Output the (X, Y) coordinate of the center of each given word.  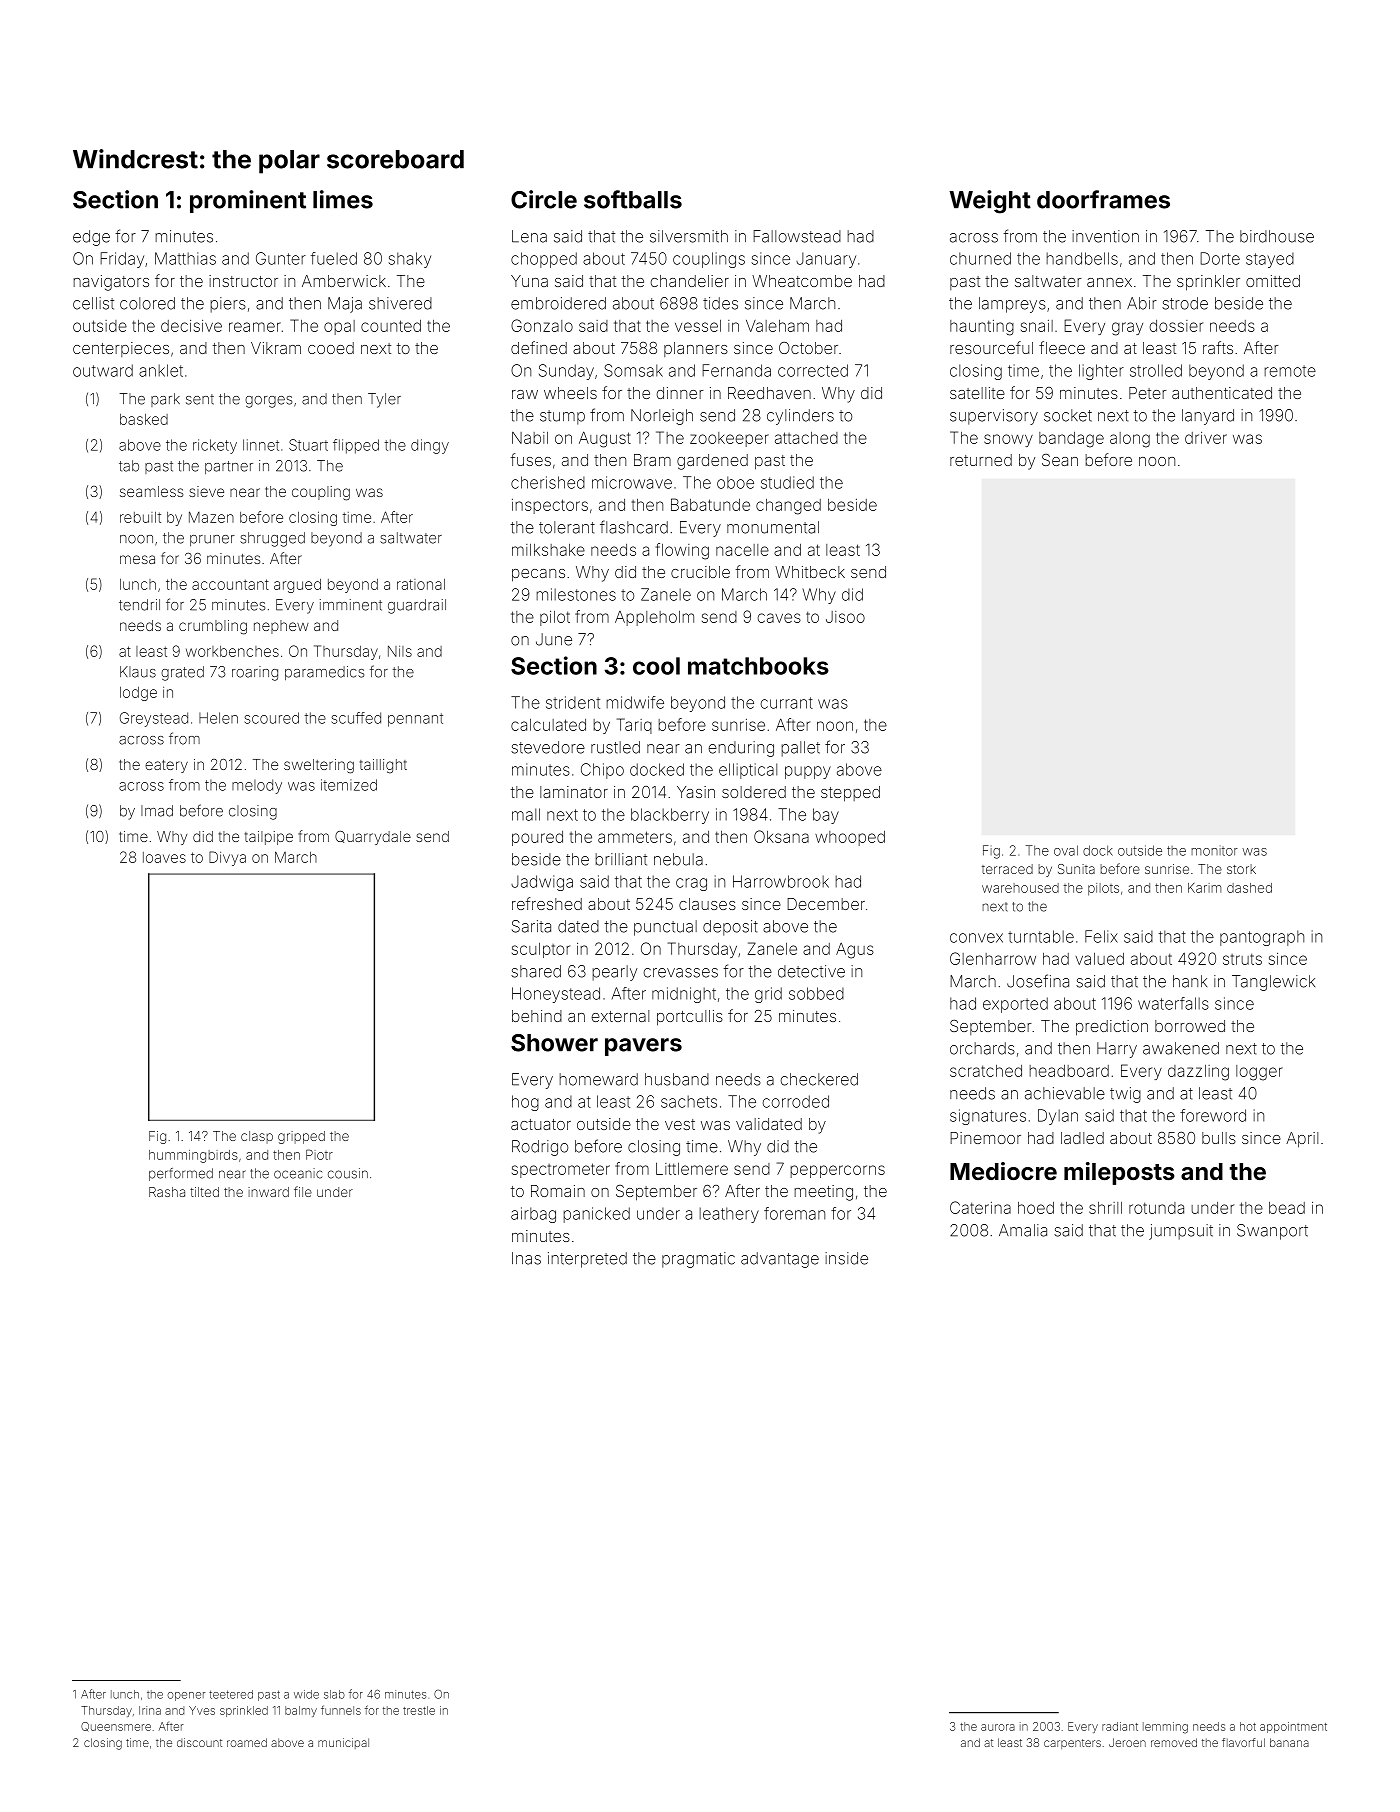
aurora (998, 1727)
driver (1206, 438)
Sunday (566, 372)
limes (343, 199)
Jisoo (845, 617)
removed (1174, 1742)
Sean (1060, 460)
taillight (383, 766)
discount (199, 1742)
